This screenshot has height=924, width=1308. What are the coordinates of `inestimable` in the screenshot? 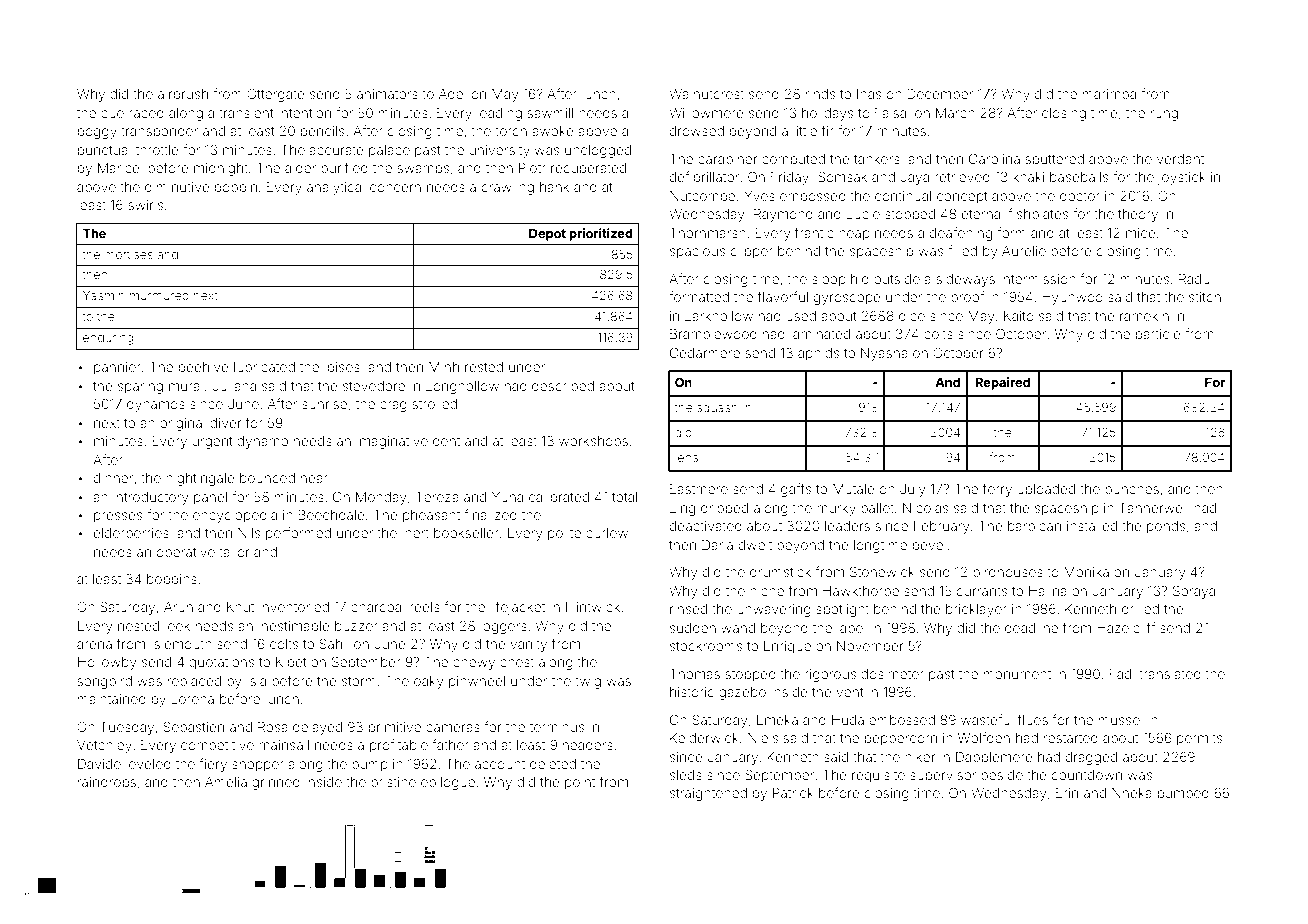 It's located at (294, 626).
